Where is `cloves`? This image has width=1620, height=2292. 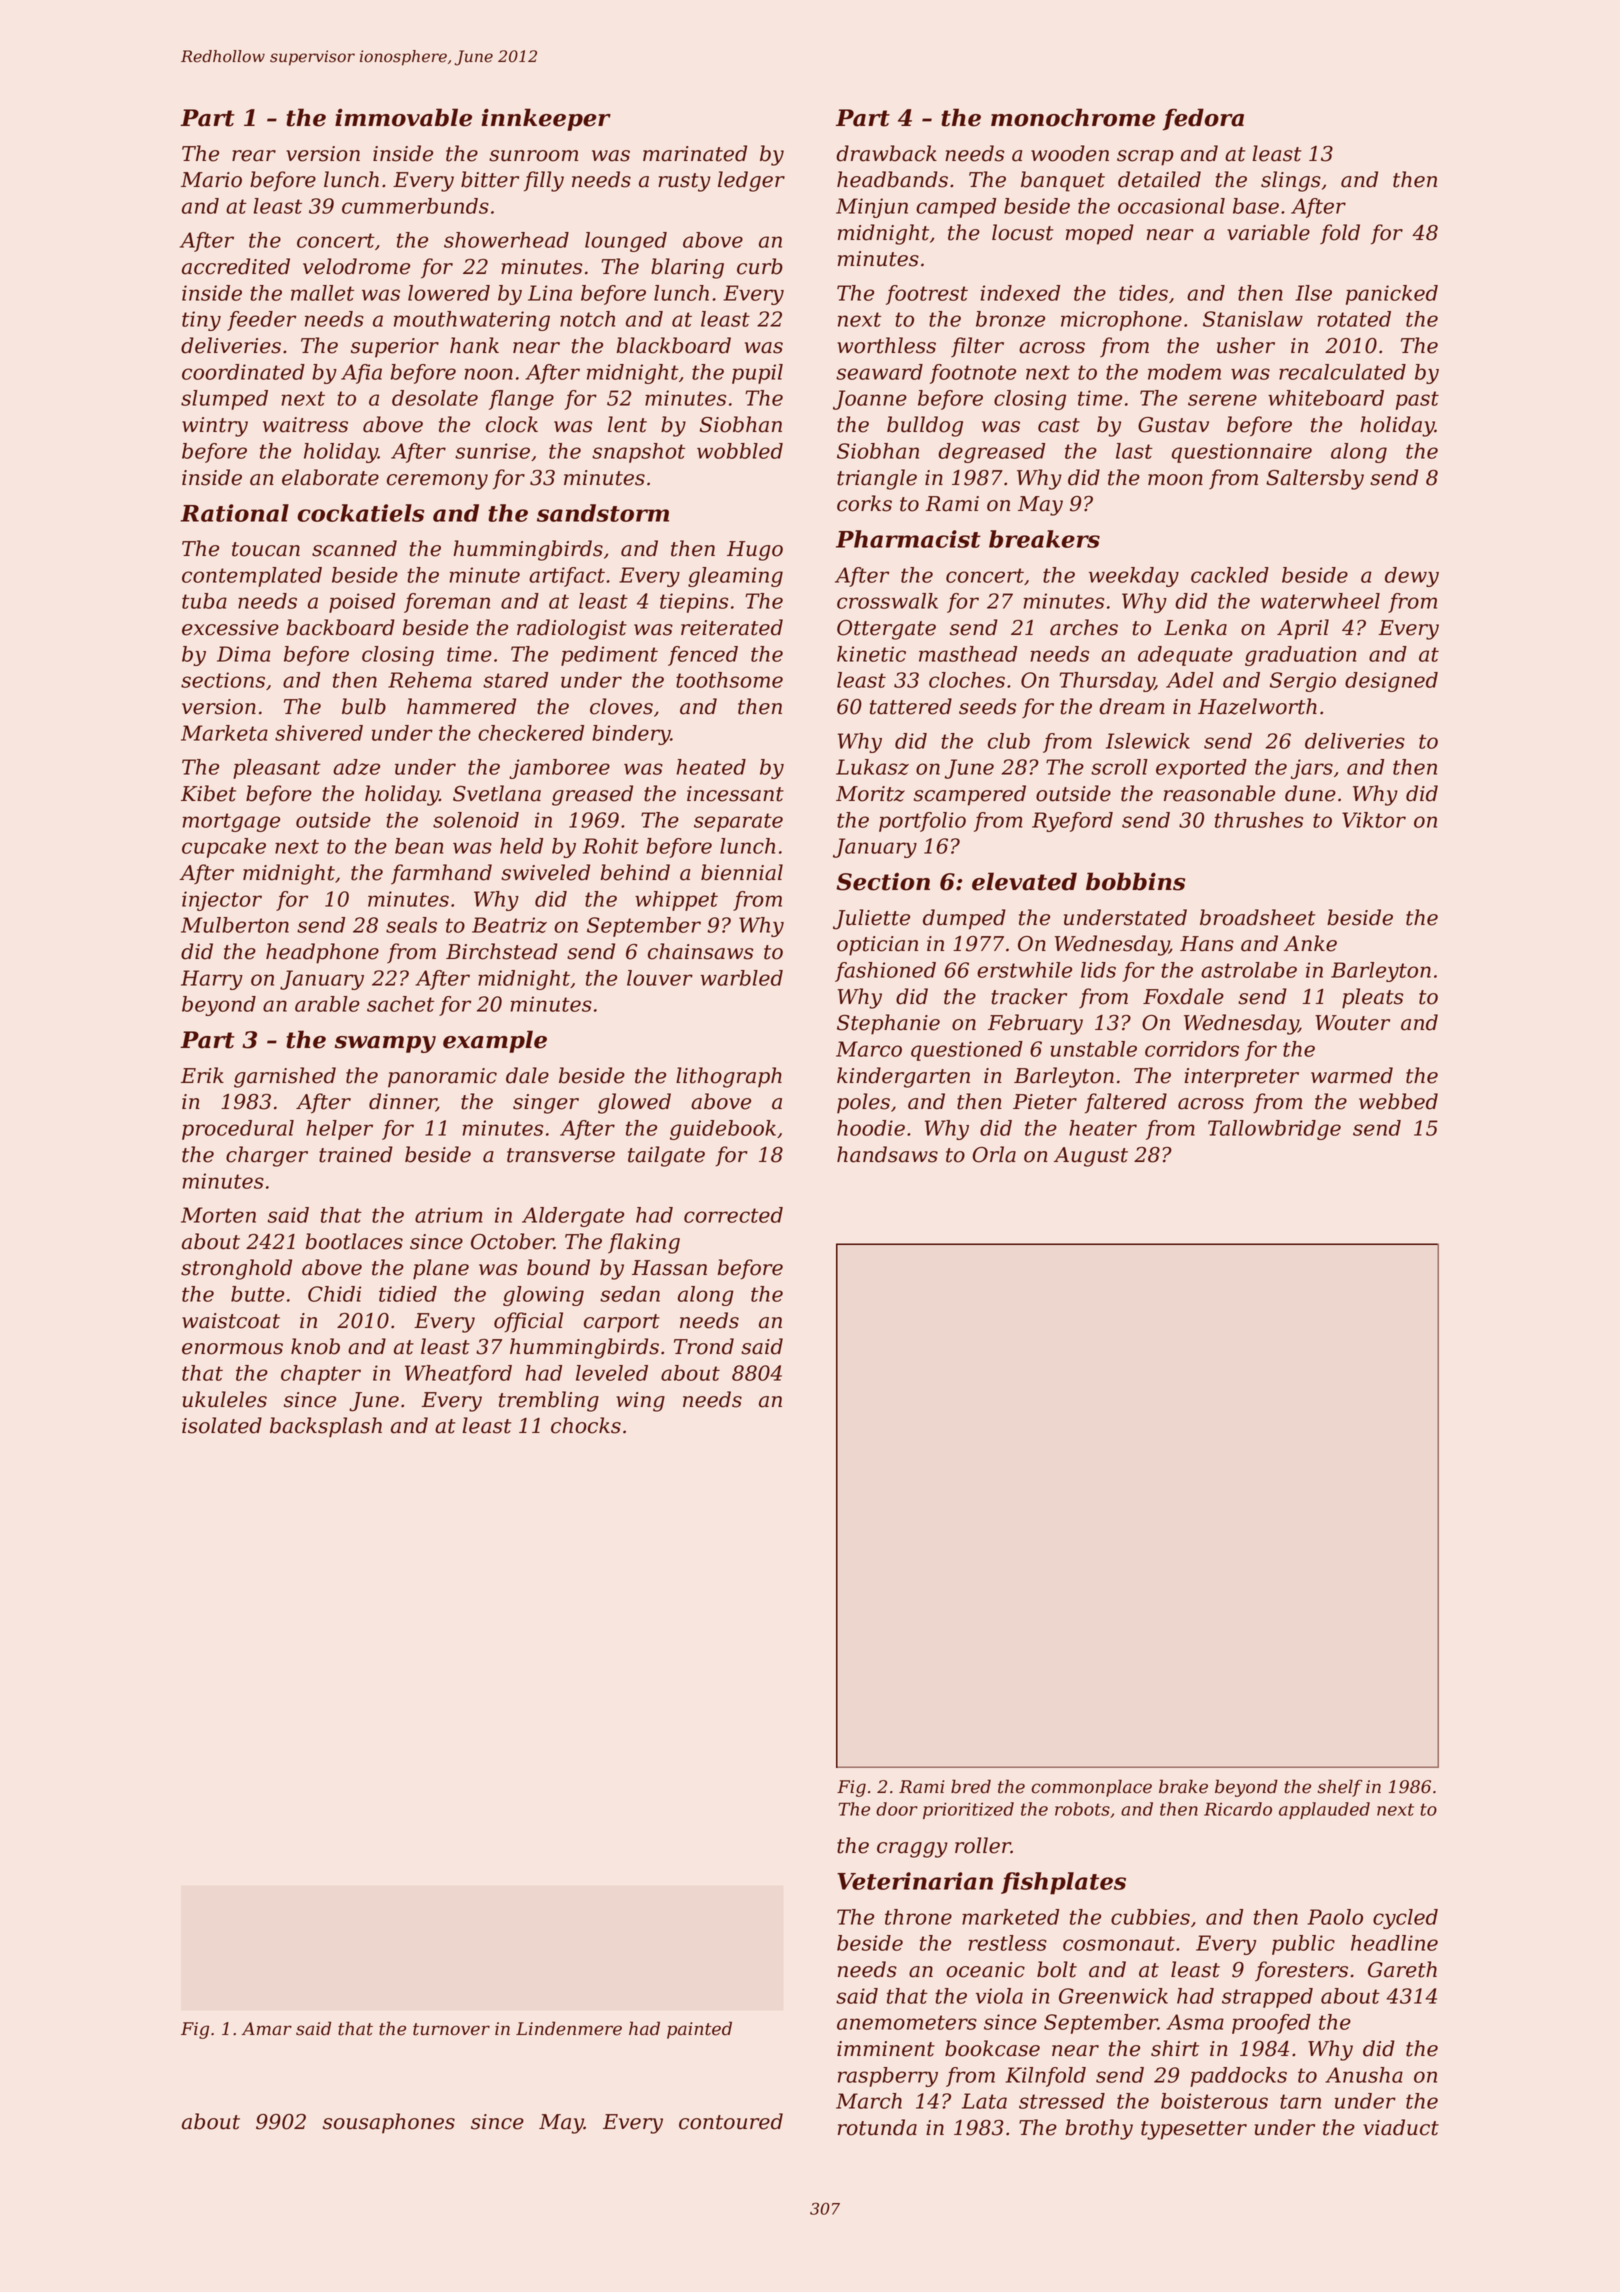
cloves is located at coordinates (621, 706).
